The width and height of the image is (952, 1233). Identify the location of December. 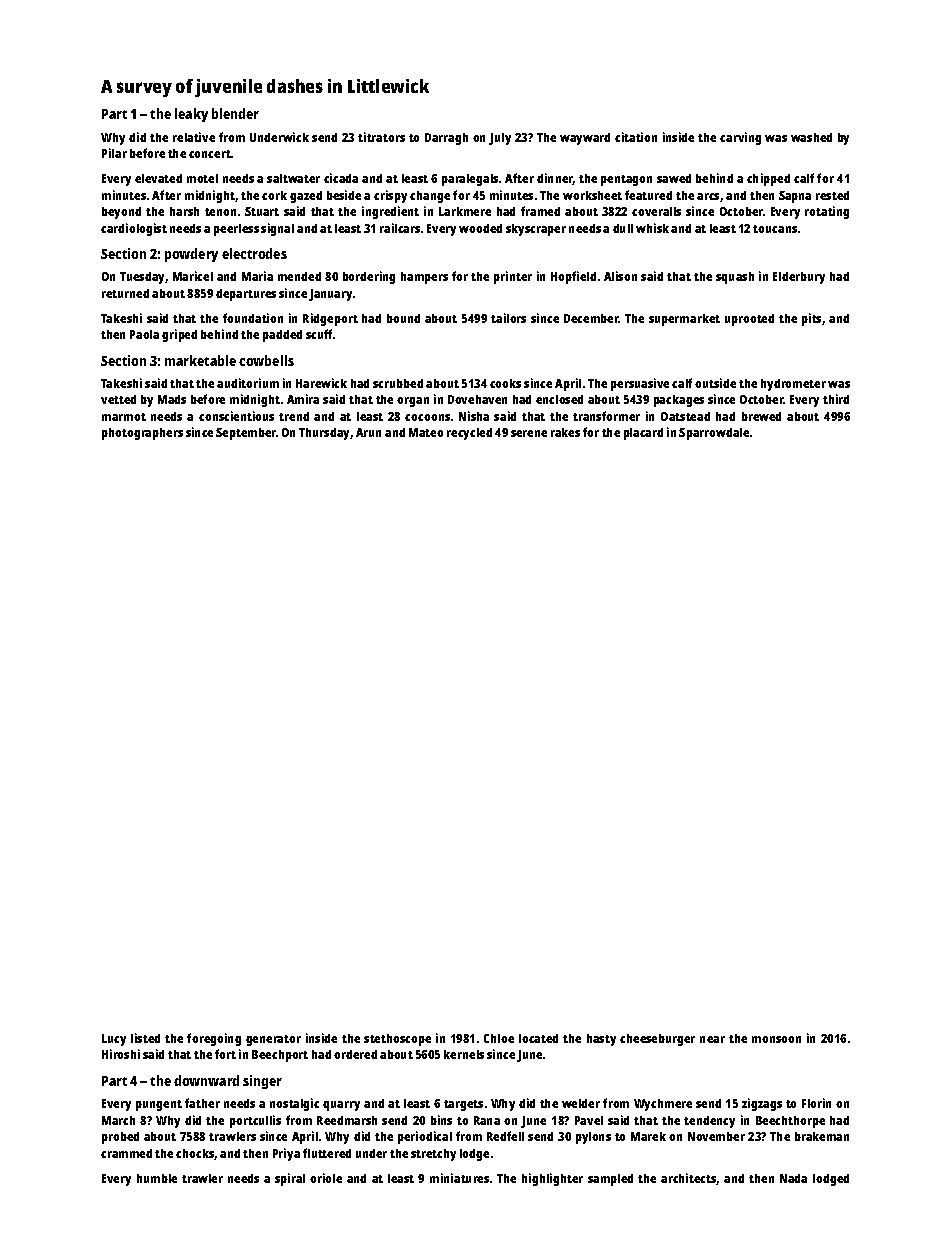
(591, 318).
